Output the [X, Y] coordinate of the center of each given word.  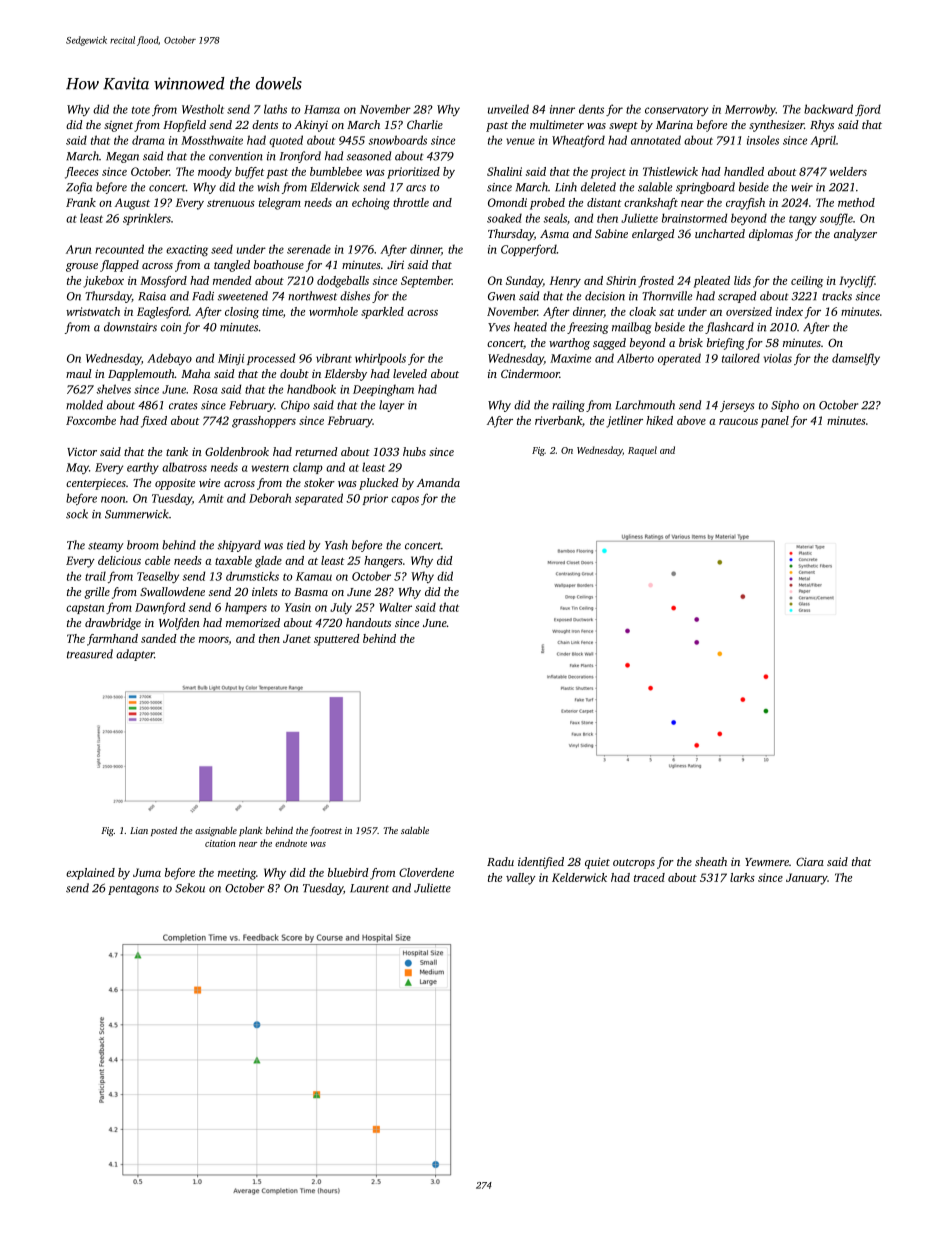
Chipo [295, 406]
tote [141, 110]
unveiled [508, 109]
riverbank [558, 420]
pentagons [133, 890]
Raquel [642, 451]
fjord [868, 110]
